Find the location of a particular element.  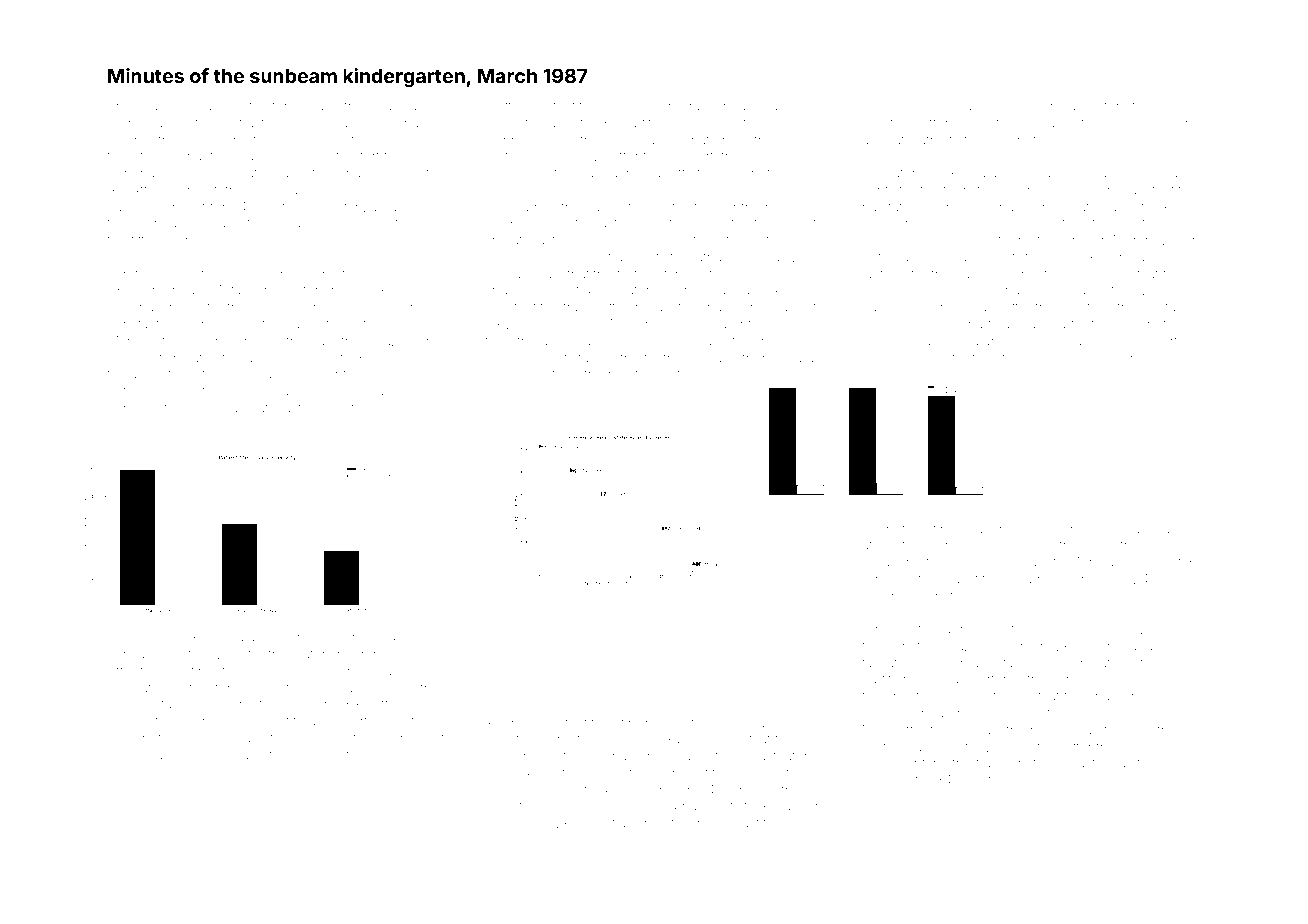

canned is located at coordinates (221, 106).
